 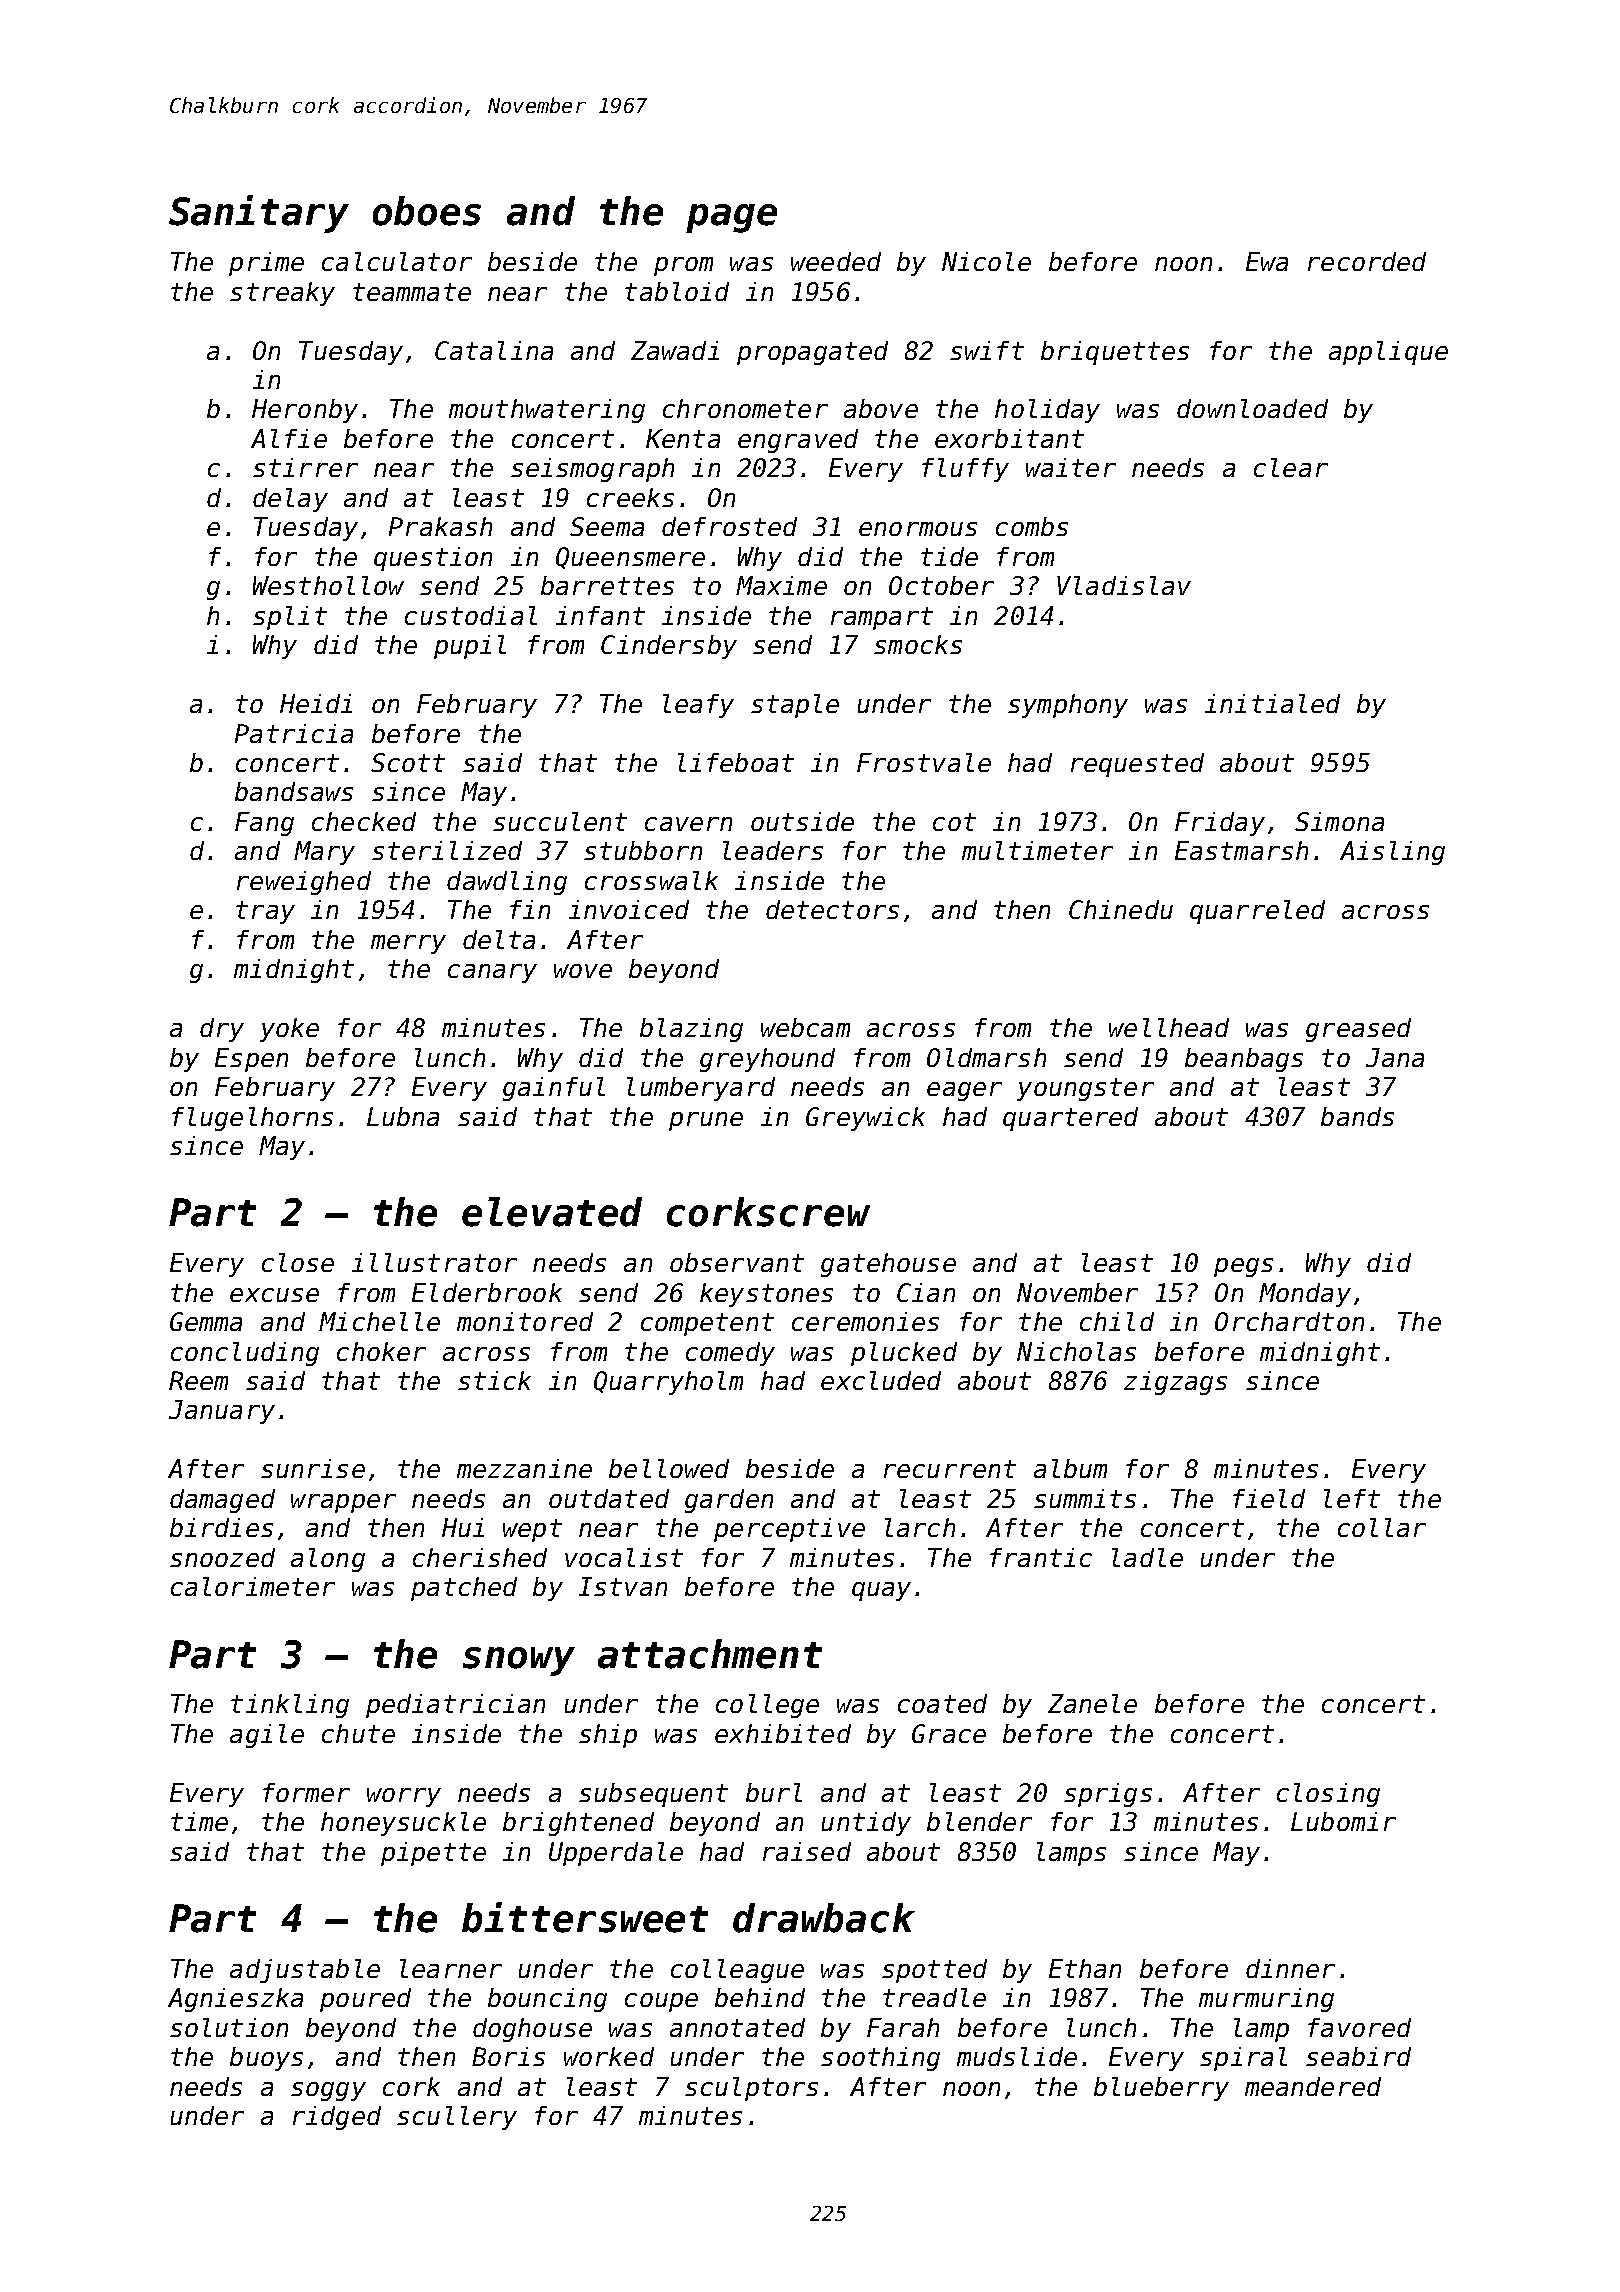 I want to click on scullery, so click(x=457, y=2118).
